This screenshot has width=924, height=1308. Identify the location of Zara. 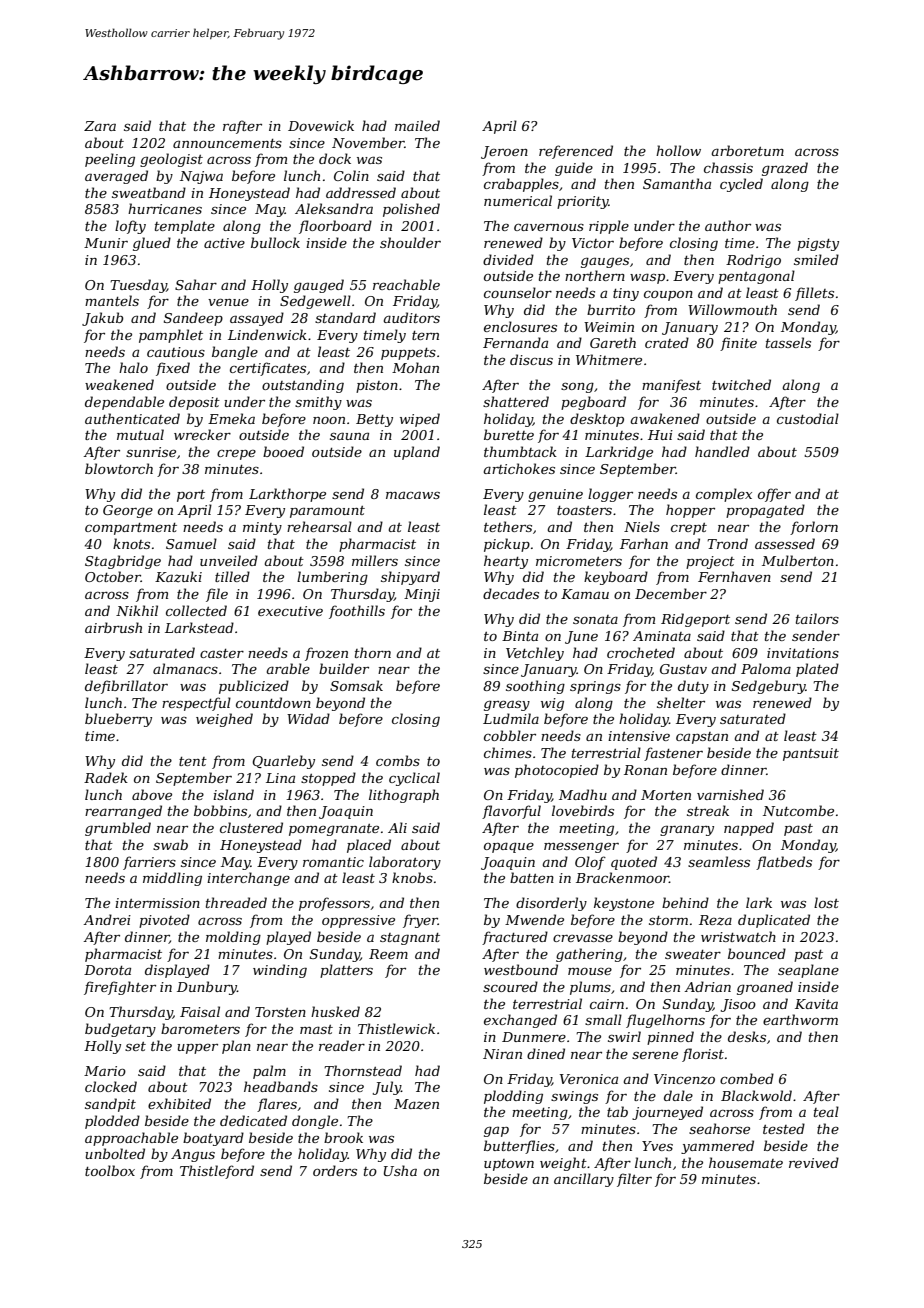
(100, 126).
